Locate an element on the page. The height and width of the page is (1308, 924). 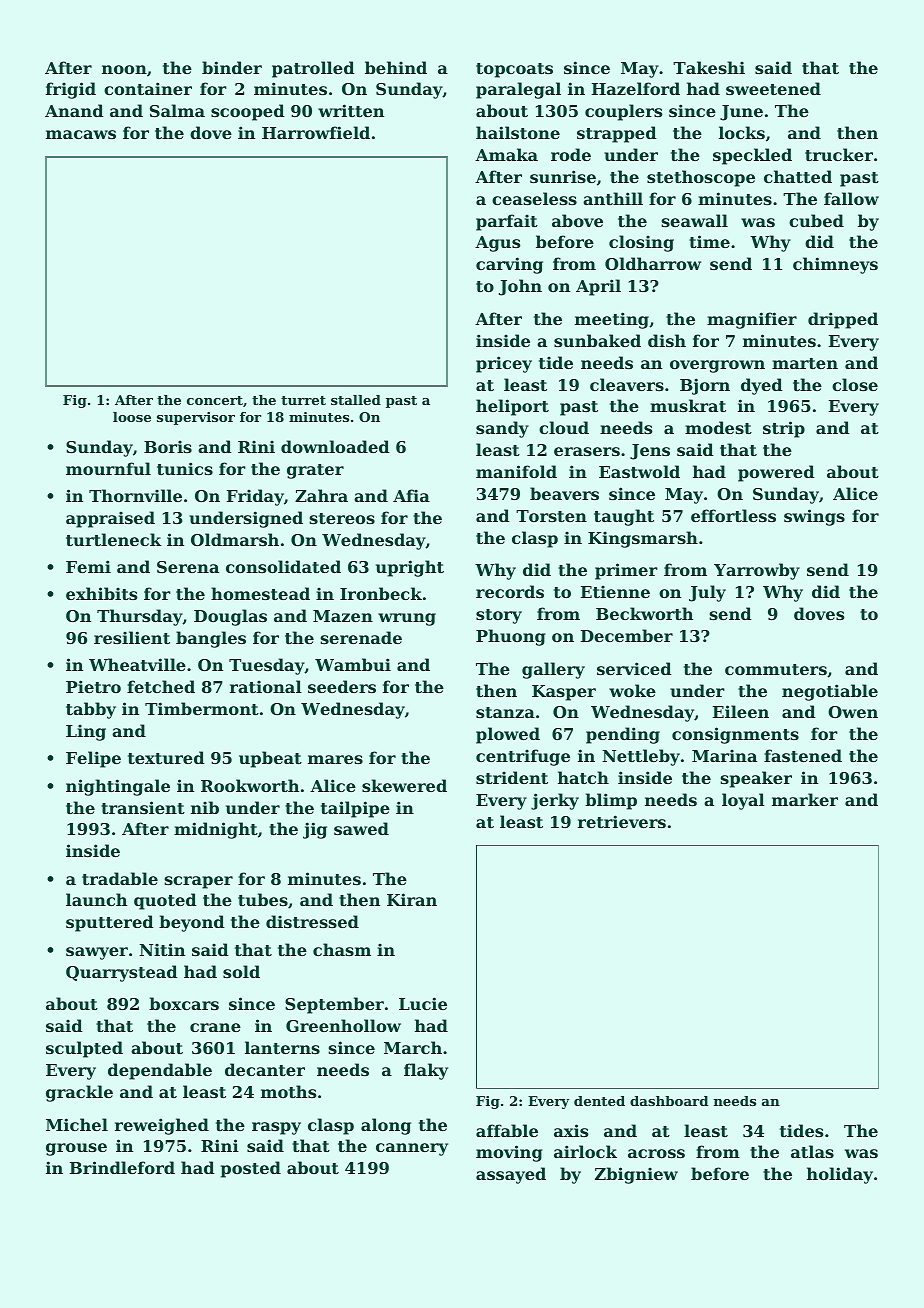
Oldmarsh is located at coordinates (235, 539).
